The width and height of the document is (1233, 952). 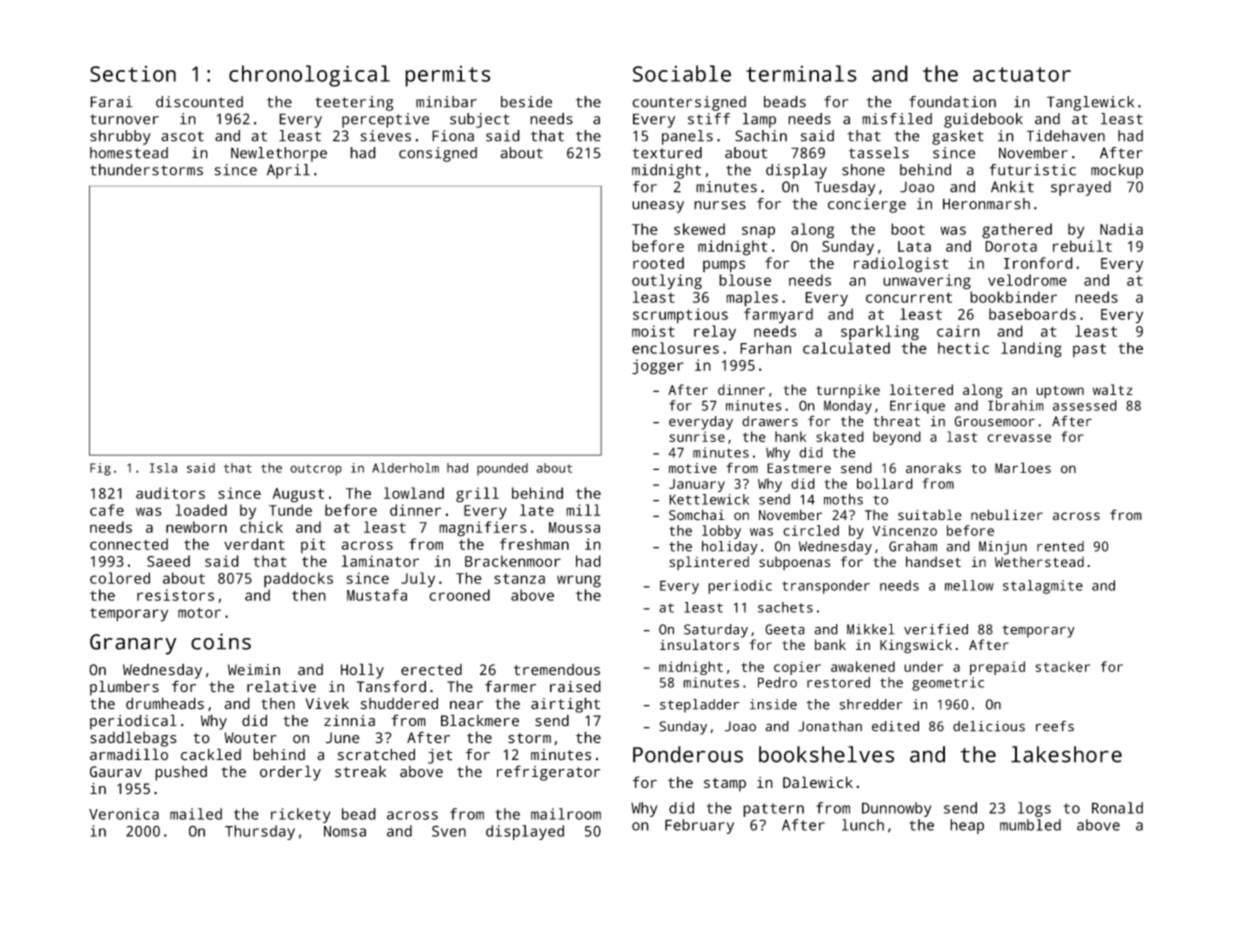 I want to click on chronological, so click(x=309, y=76).
